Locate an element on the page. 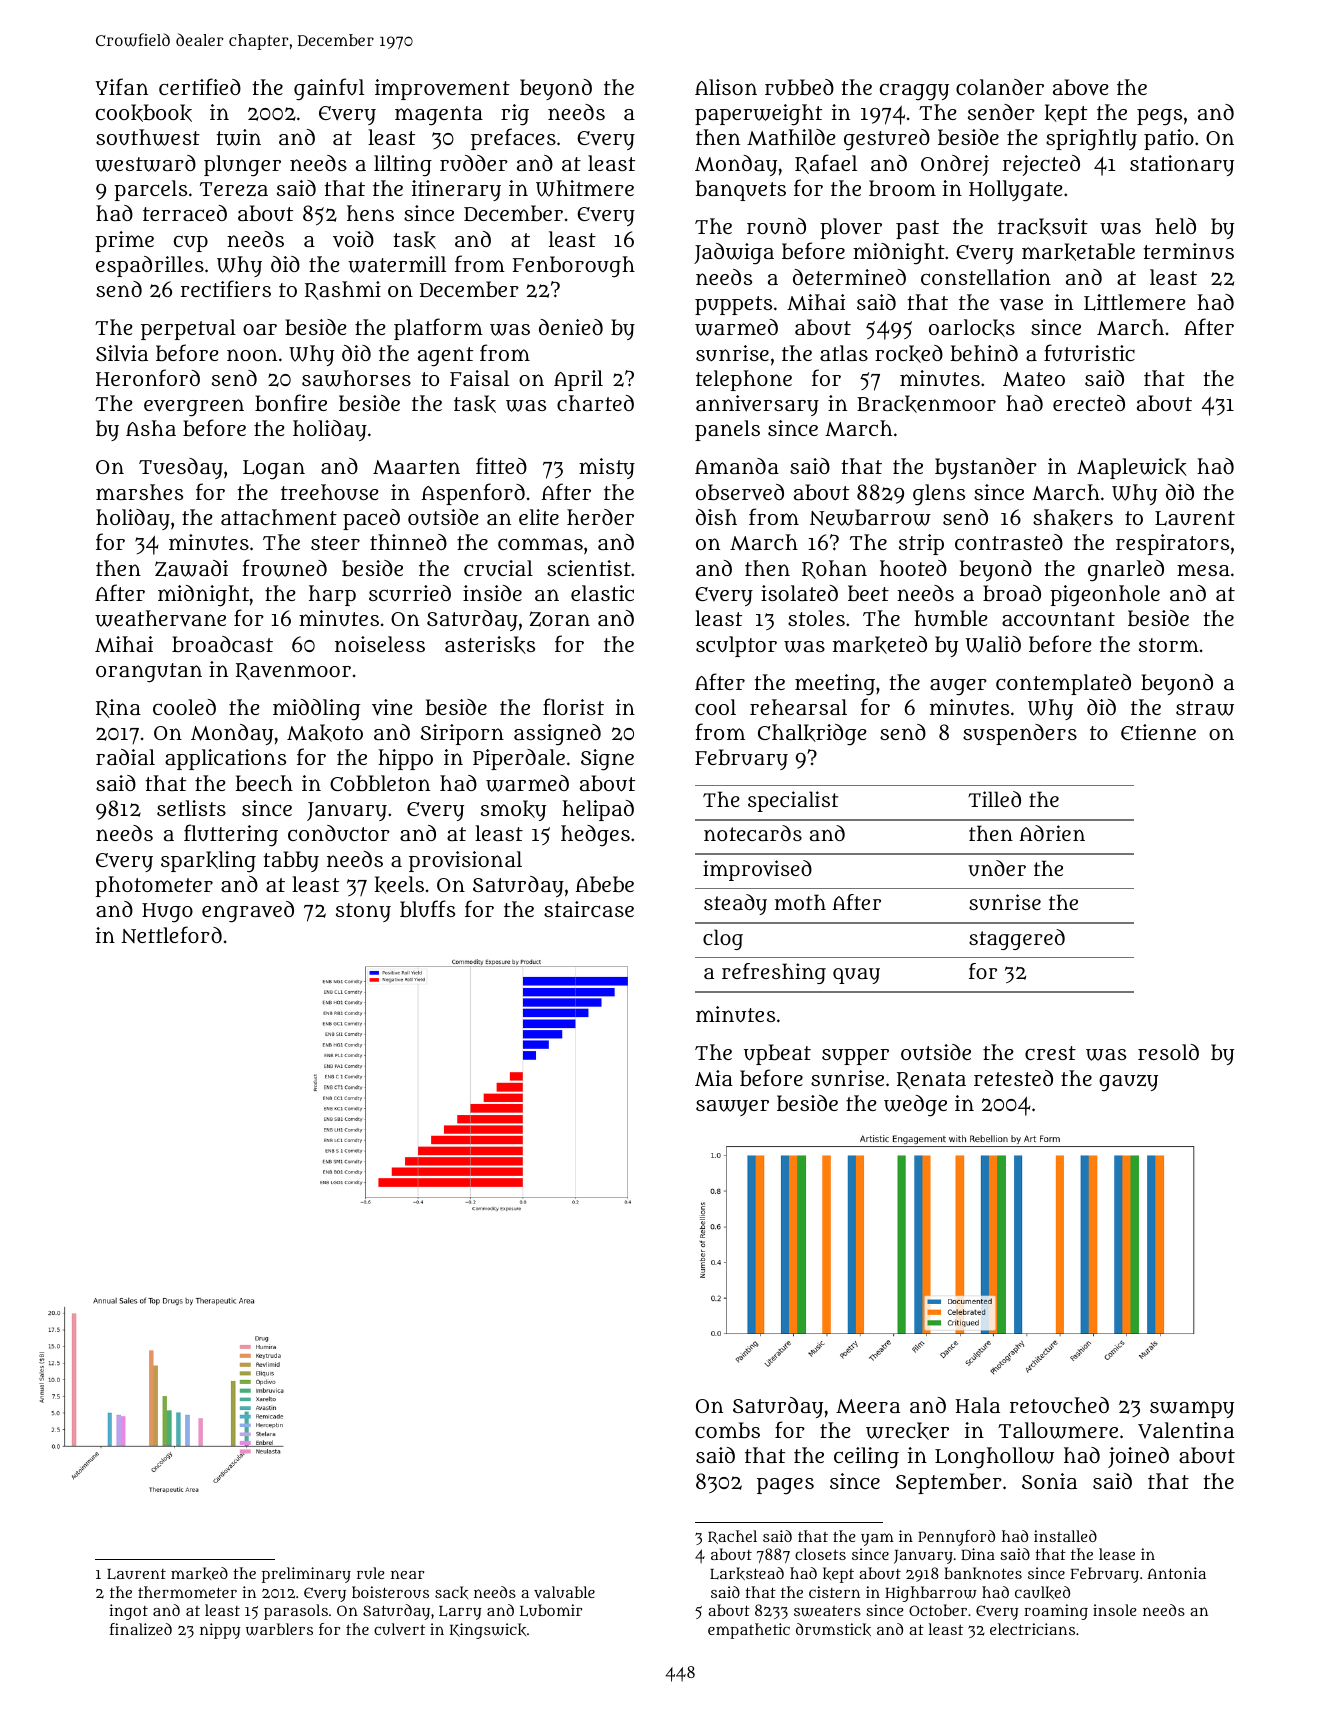 Image resolution: width=1330 pixels, height=1721 pixels. contrasted is located at coordinates (1009, 542).
